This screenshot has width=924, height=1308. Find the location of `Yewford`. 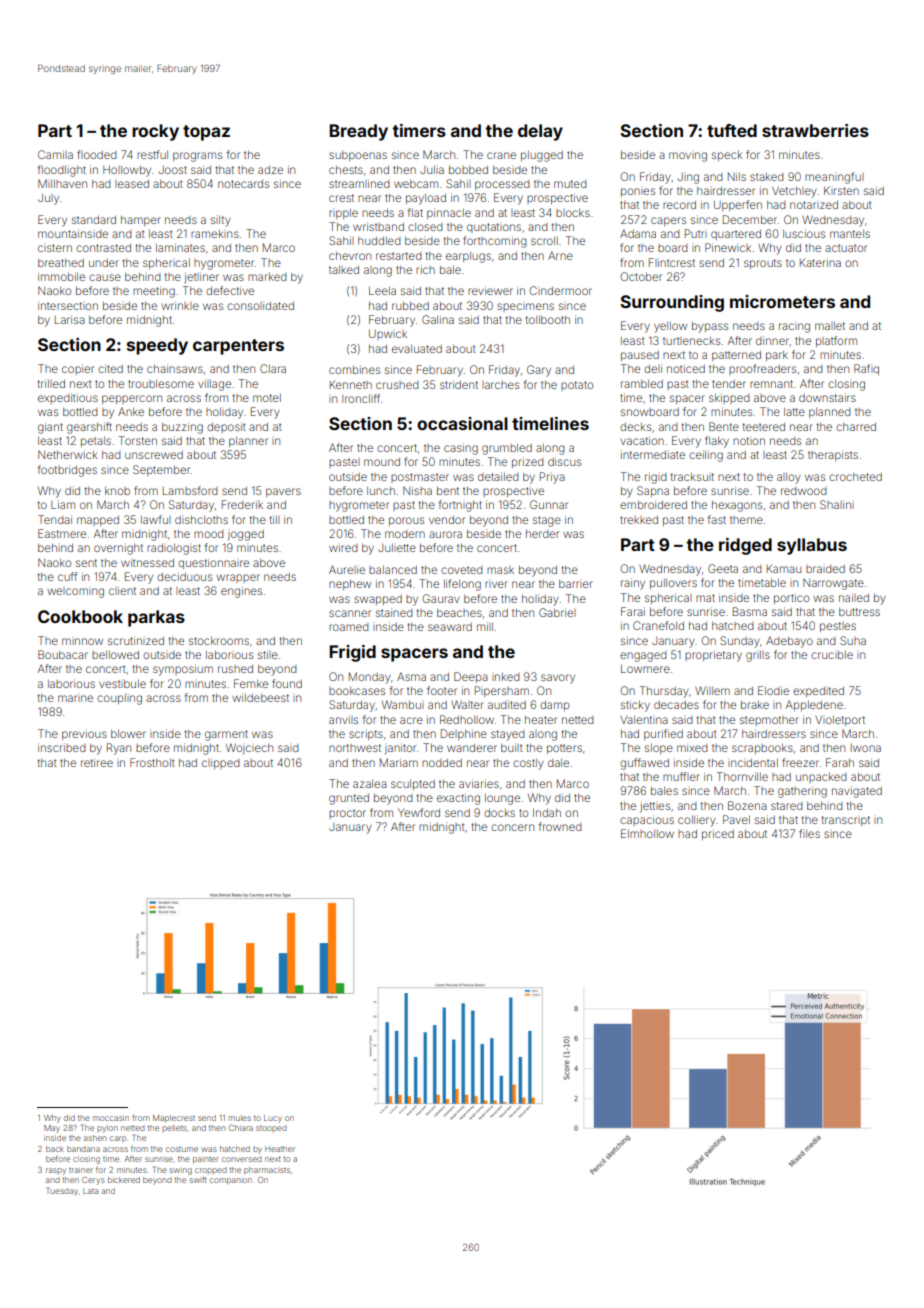

Yewford is located at coordinates (419, 812).
